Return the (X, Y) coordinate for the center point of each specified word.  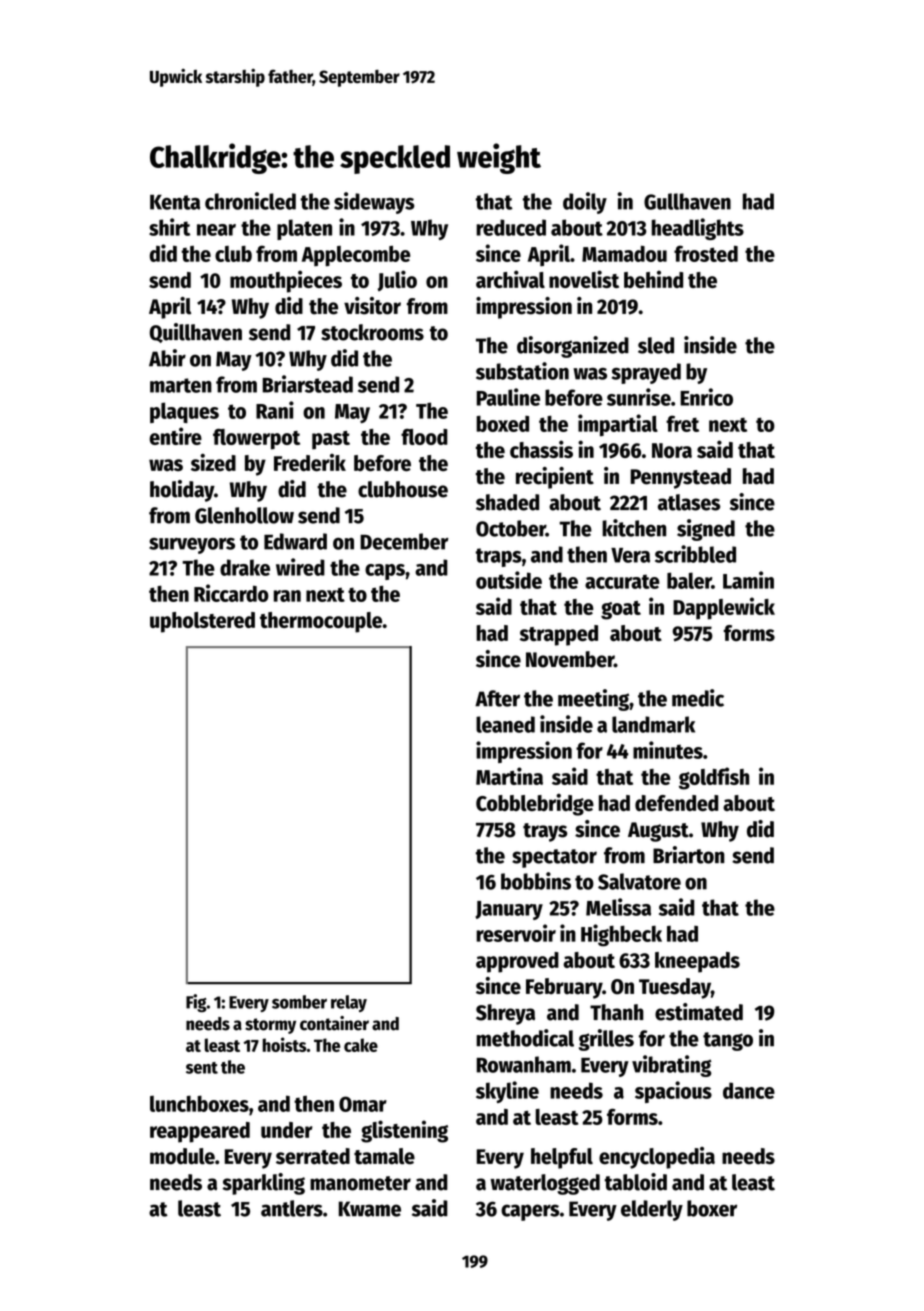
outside (509, 580)
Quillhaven (196, 333)
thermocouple (321, 622)
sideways (374, 203)
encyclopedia (657, 1158)
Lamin (748, 580)
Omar (363, 1104)
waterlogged (545, 1184)
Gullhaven (687, 201)
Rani (275, 410)
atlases (689, 502)
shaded (507, 502)
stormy (270, 1026)
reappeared (200, 1132)
